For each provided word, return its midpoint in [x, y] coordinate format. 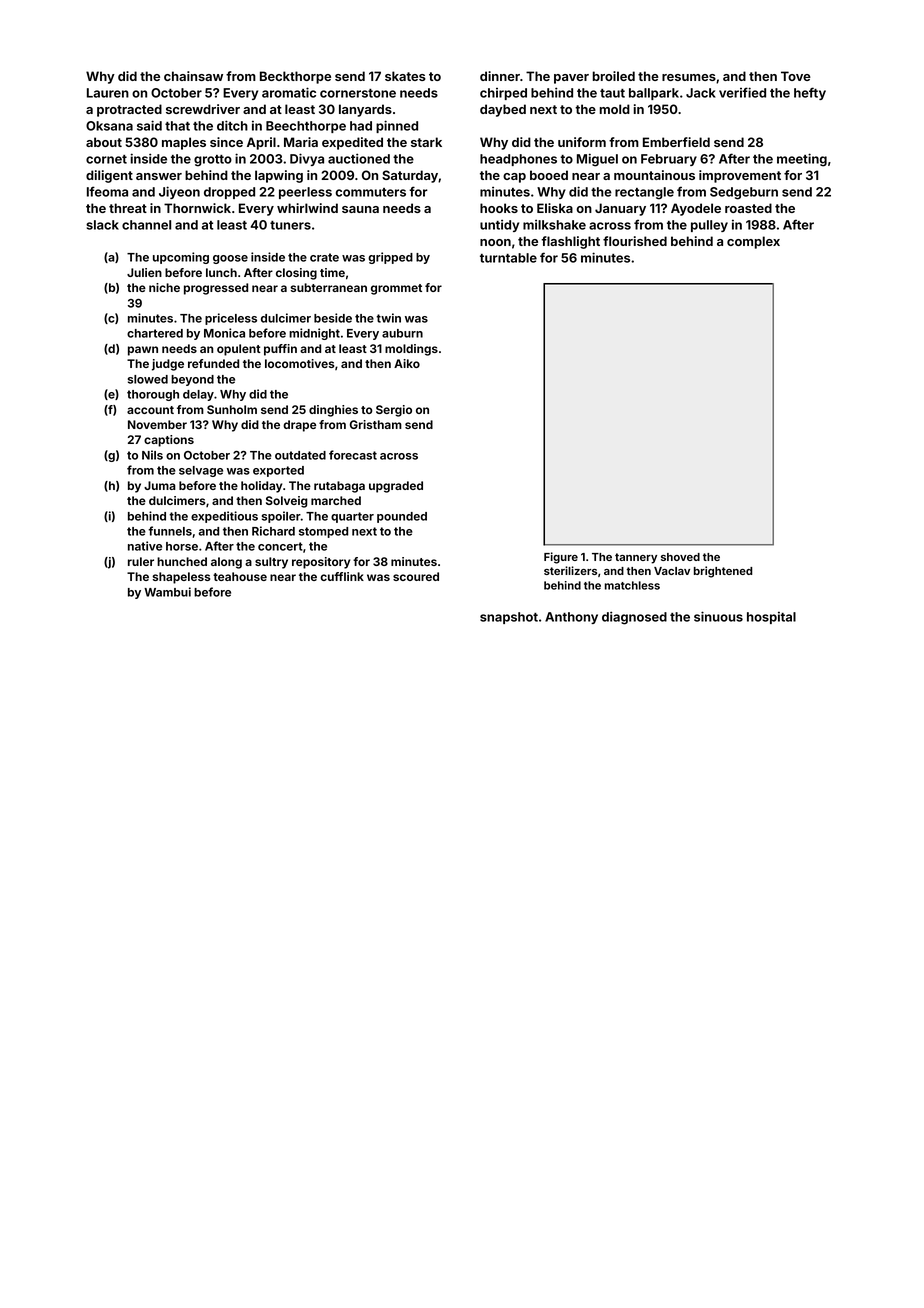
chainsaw [193, 76]
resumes [689, 77]
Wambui [167, 592]
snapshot [509, 618]
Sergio [394, 411]
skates [405, 76]
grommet [396, 289]
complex [753, 242]
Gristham [376, 424]
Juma [160, 485]
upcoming [181, 258]
